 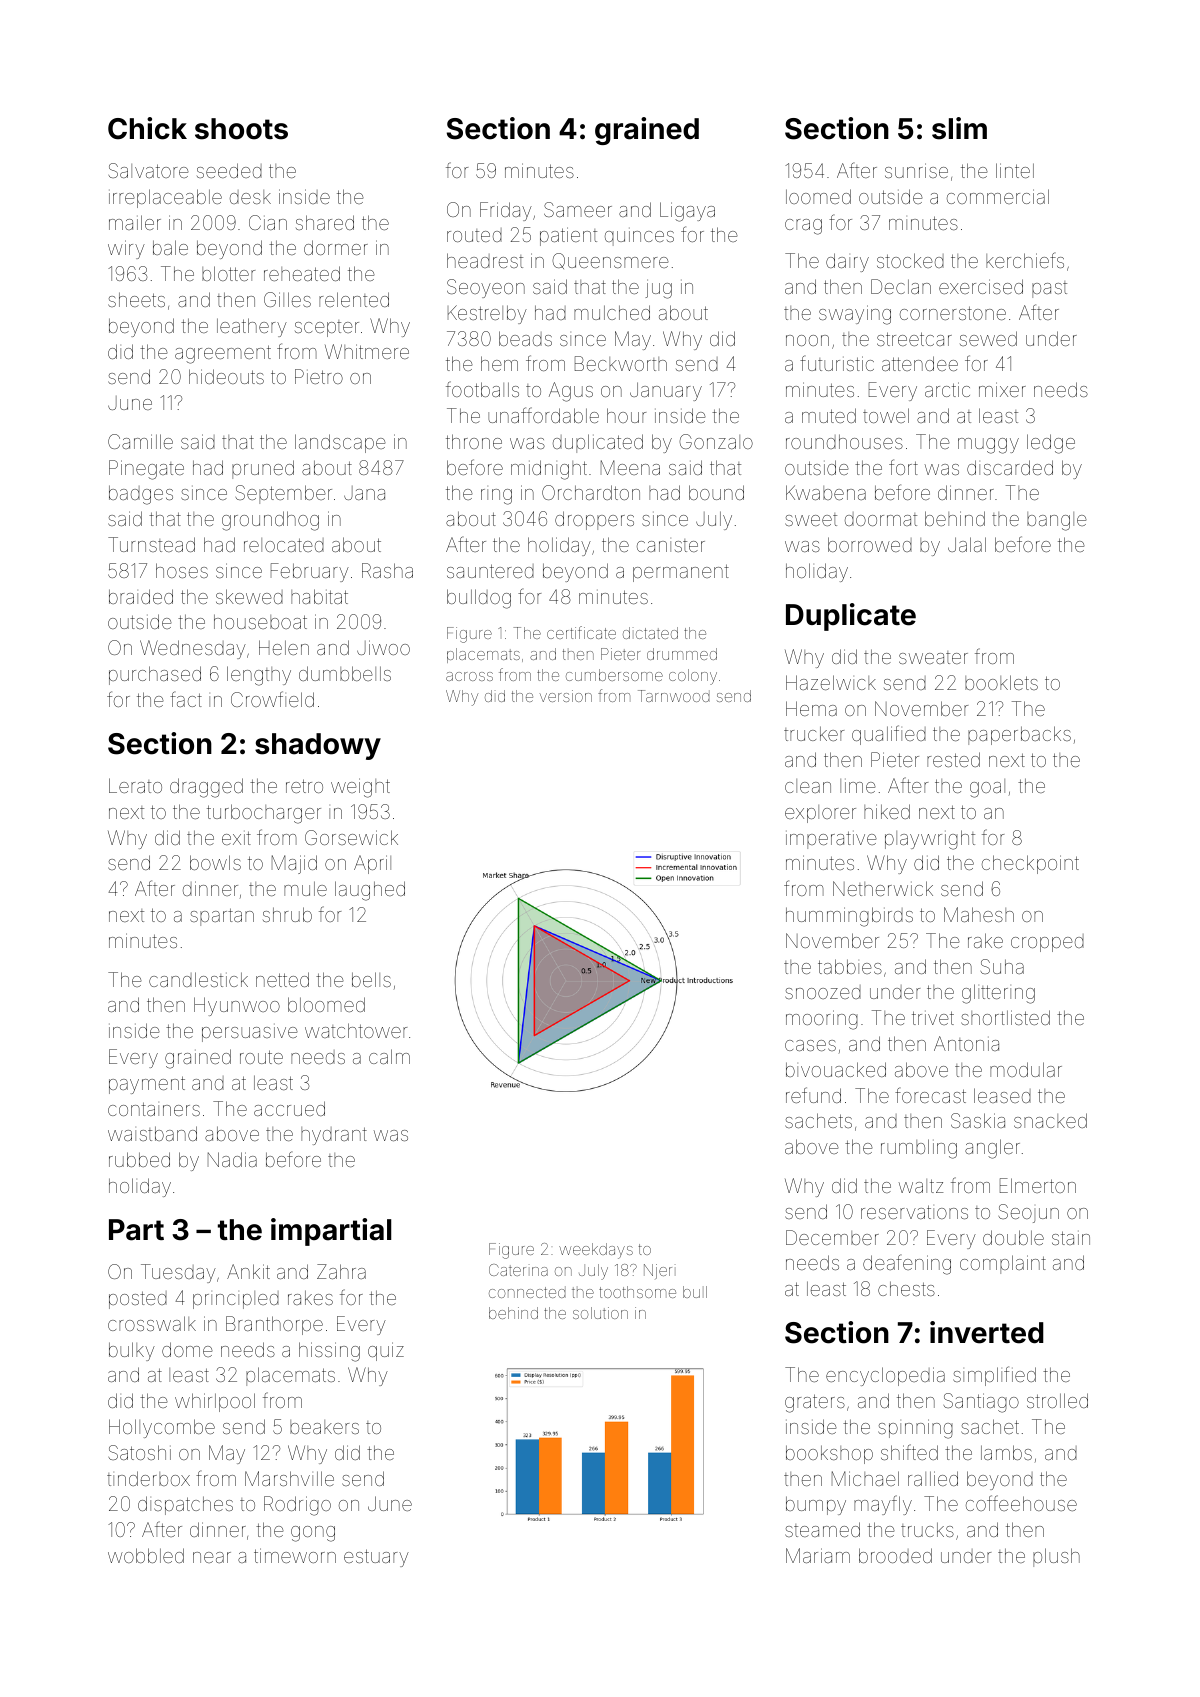 I want to click on hideouts, so click(x=226, y=376).
